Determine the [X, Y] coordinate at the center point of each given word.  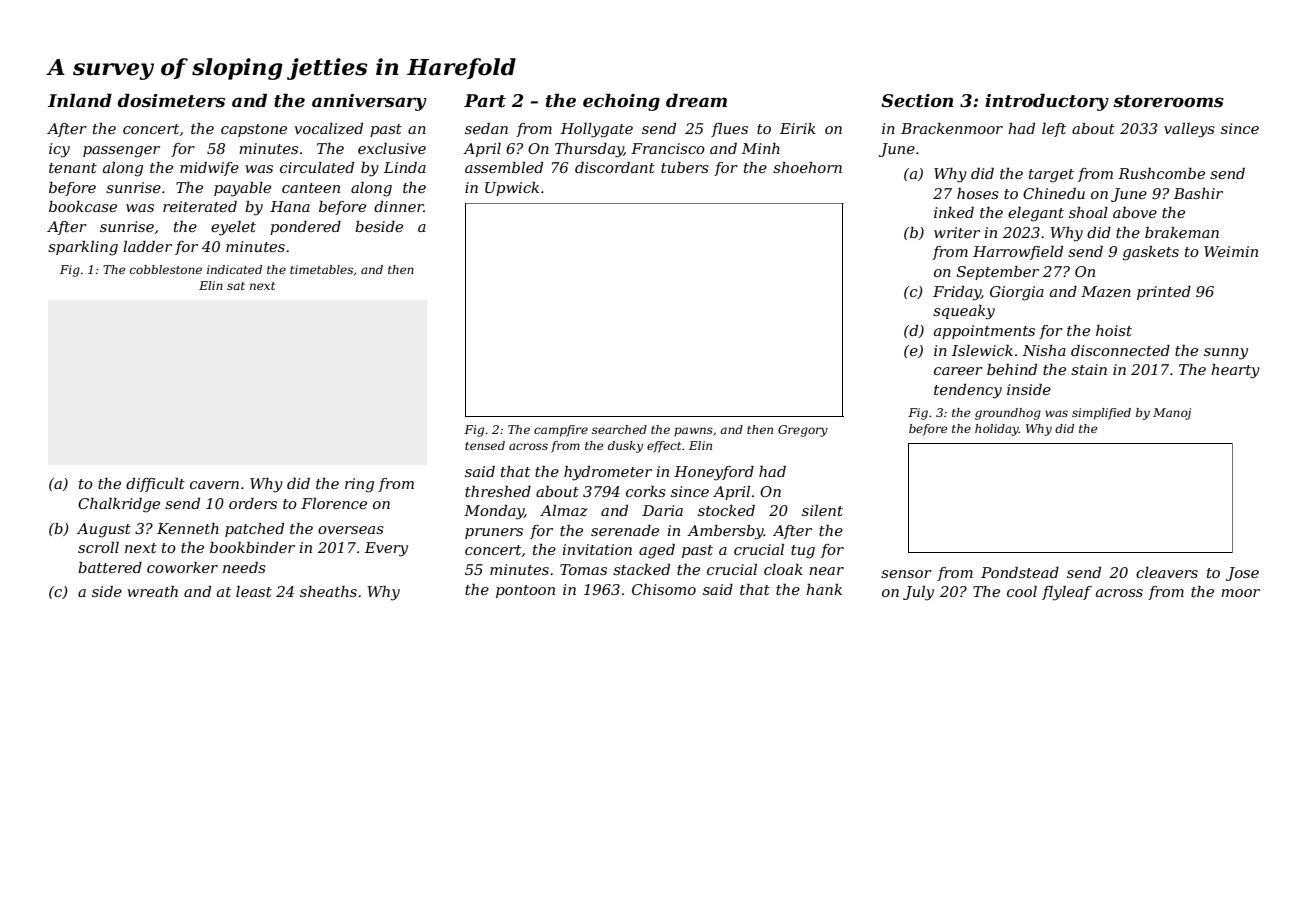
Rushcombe [1161, 173]
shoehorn [807, 167]
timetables [321, 269]
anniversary [369, 102]
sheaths [328, 591]
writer [957, 232]
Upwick [512, 189]
